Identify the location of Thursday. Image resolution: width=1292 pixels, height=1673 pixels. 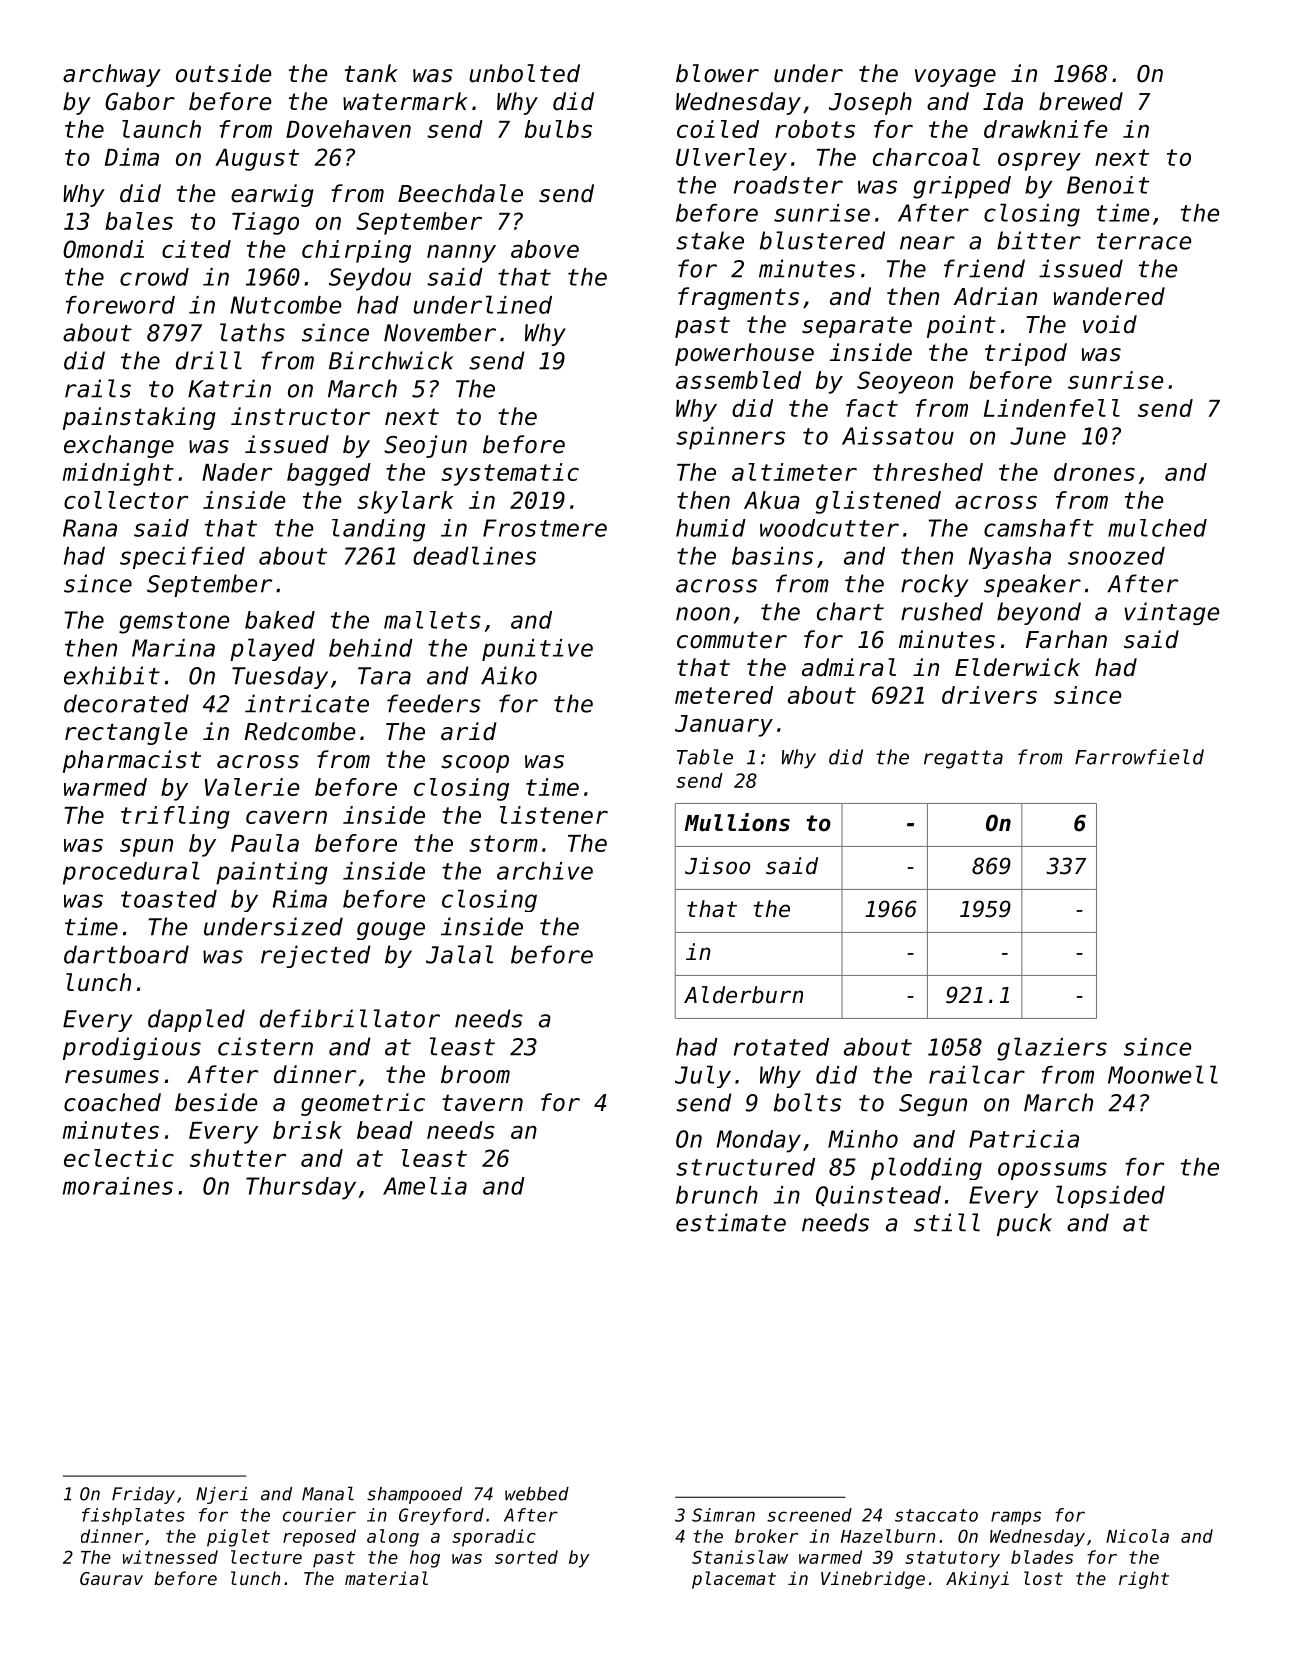
(301, 1188).
